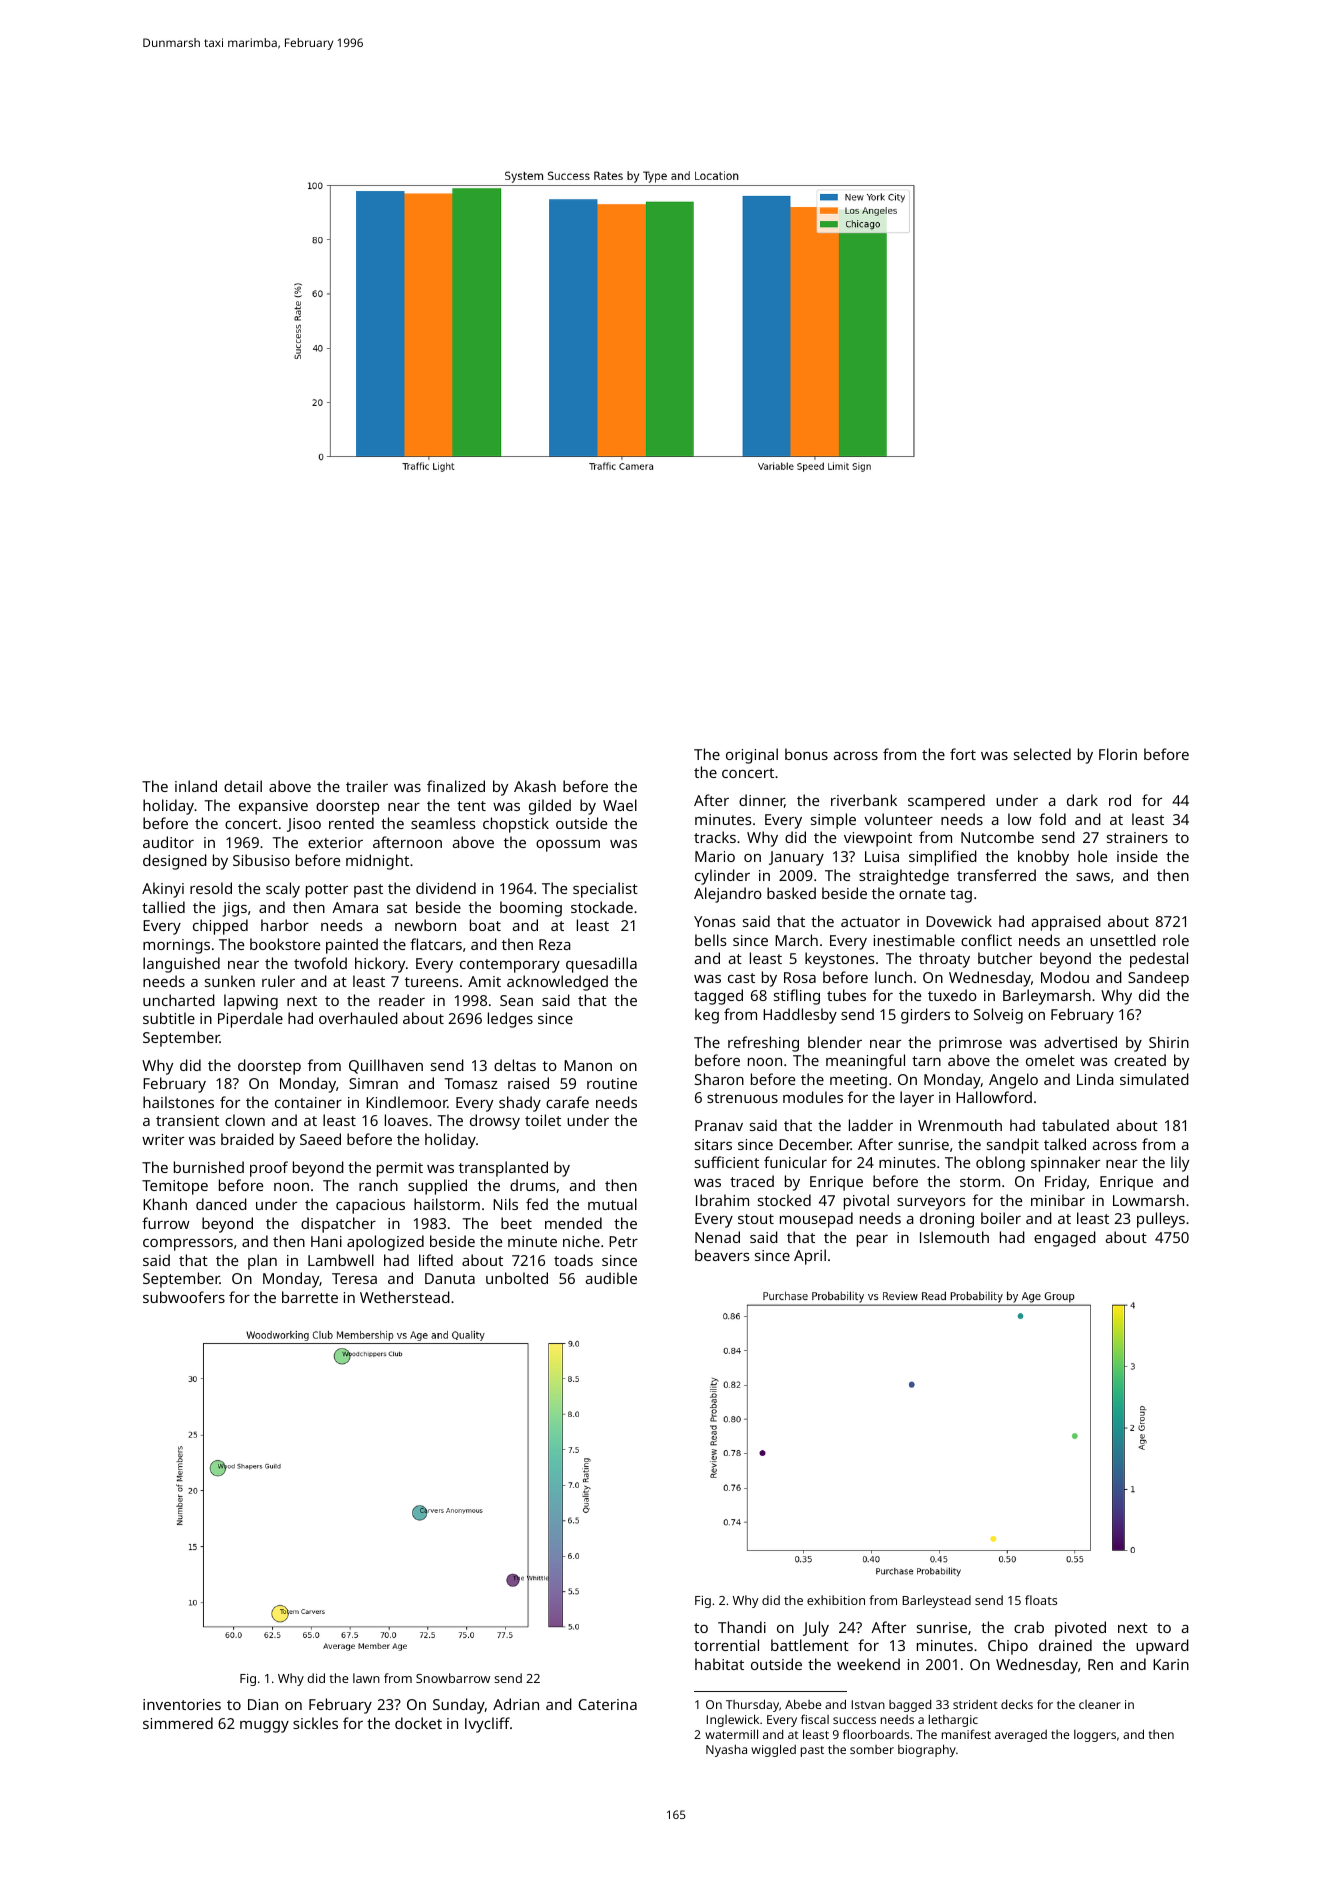  Describe the element at coordinates (611, 1278) in the image. I see `audible` at that location.
